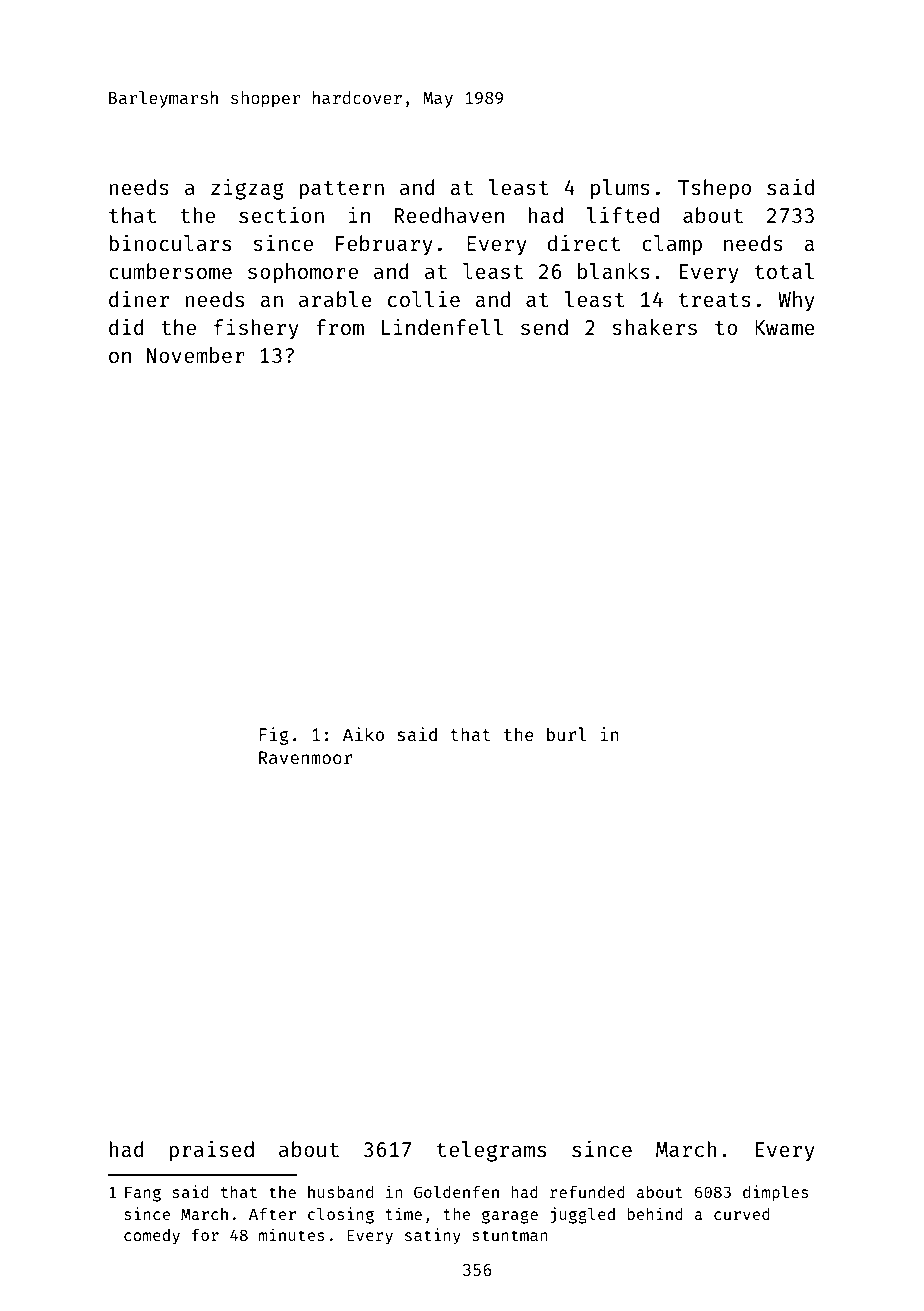 The height and width of the page is (1311, 924). What do you see at coordinates (363, 734) in the page?
I see `Aiko` at bounding box center [363, 734].
